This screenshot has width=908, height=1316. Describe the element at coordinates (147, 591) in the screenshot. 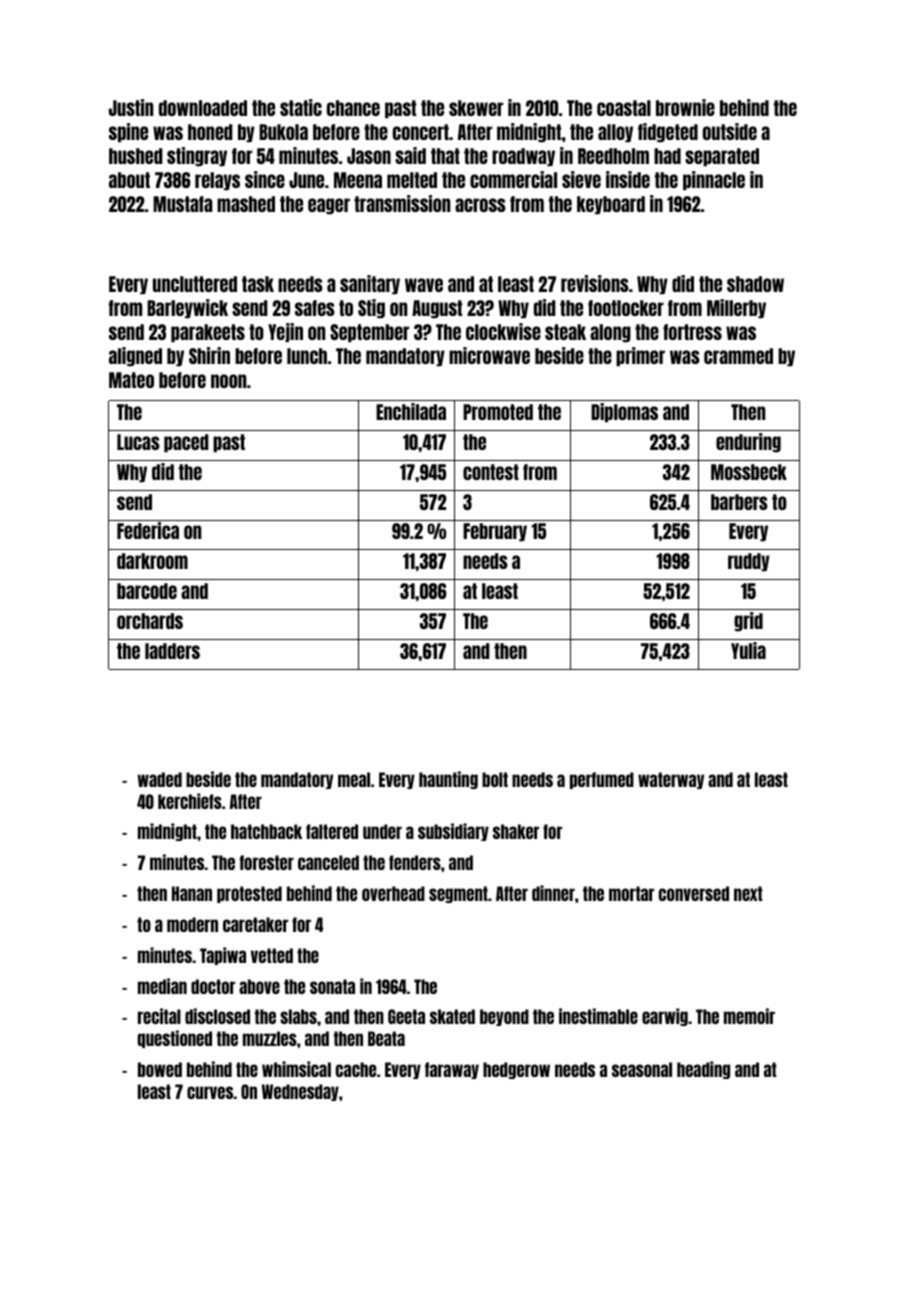

I see `barcode` at that location.
